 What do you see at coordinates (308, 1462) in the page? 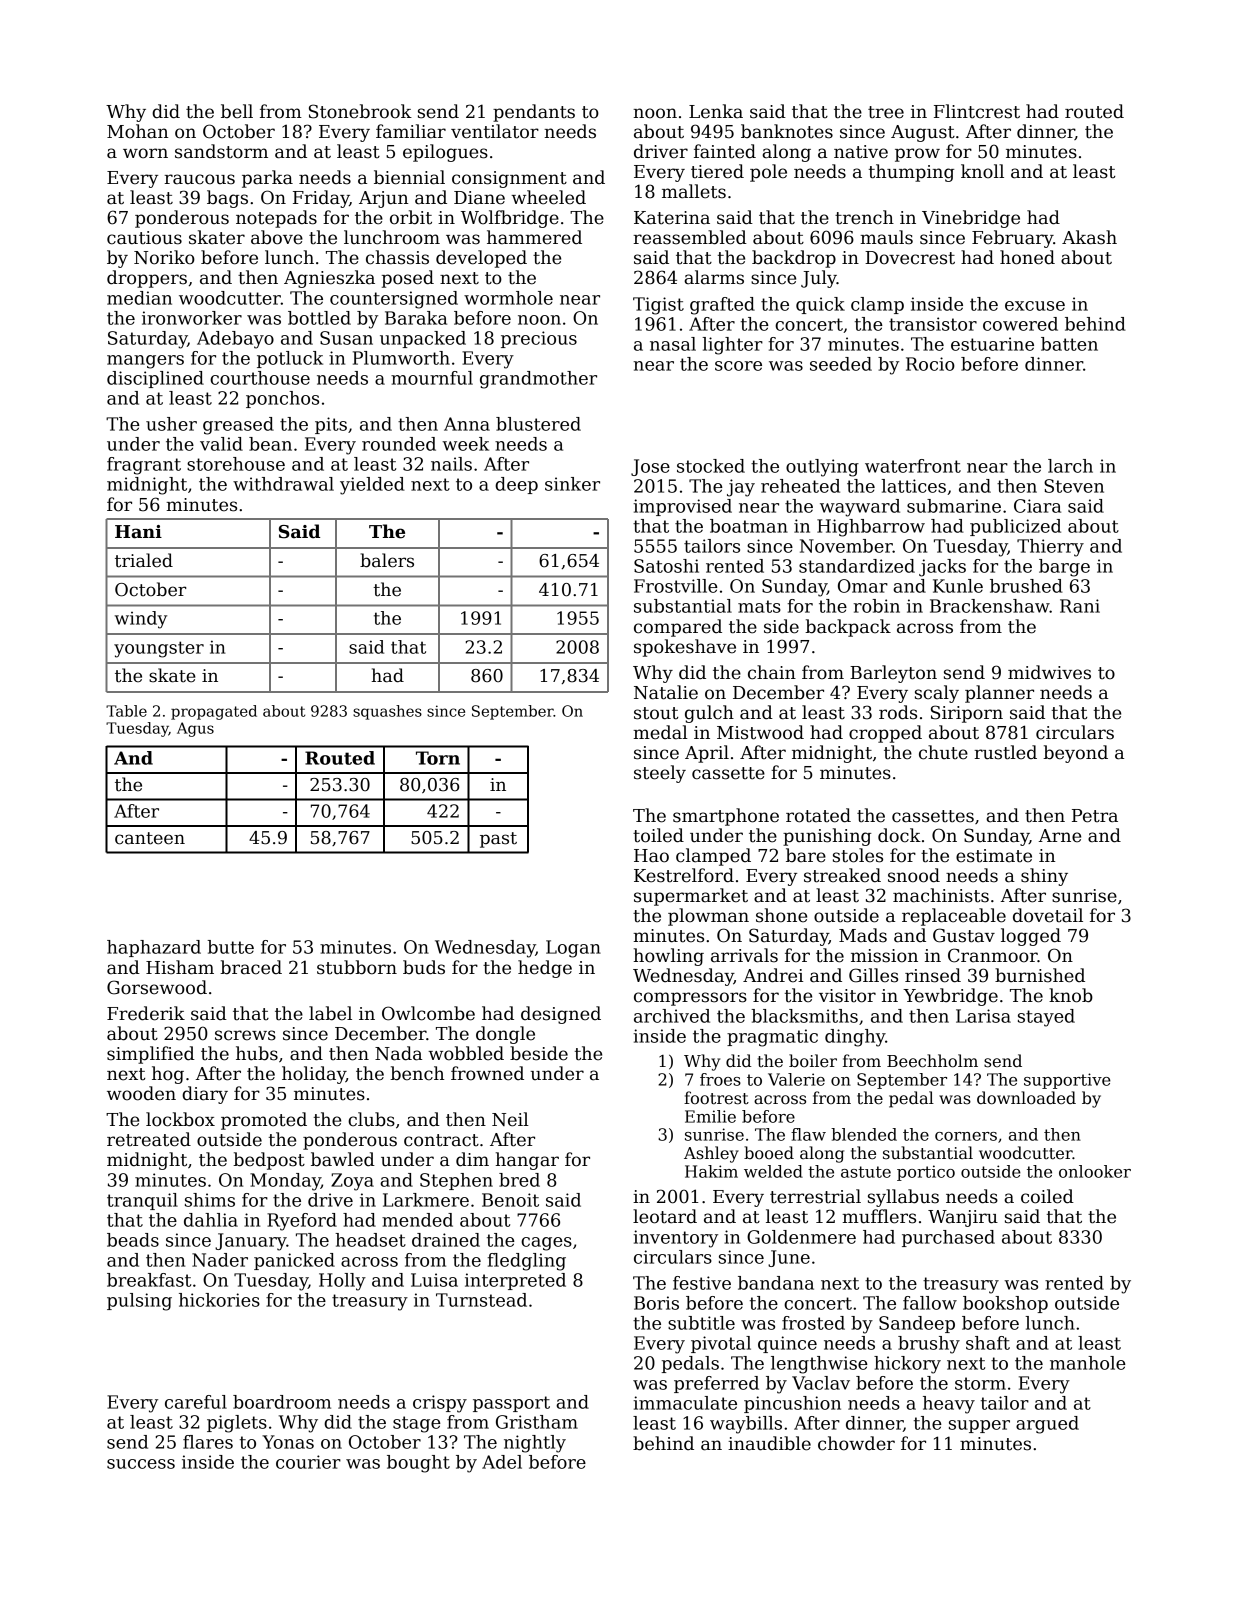
I see `courier` at bounding box center [308, 1462].
